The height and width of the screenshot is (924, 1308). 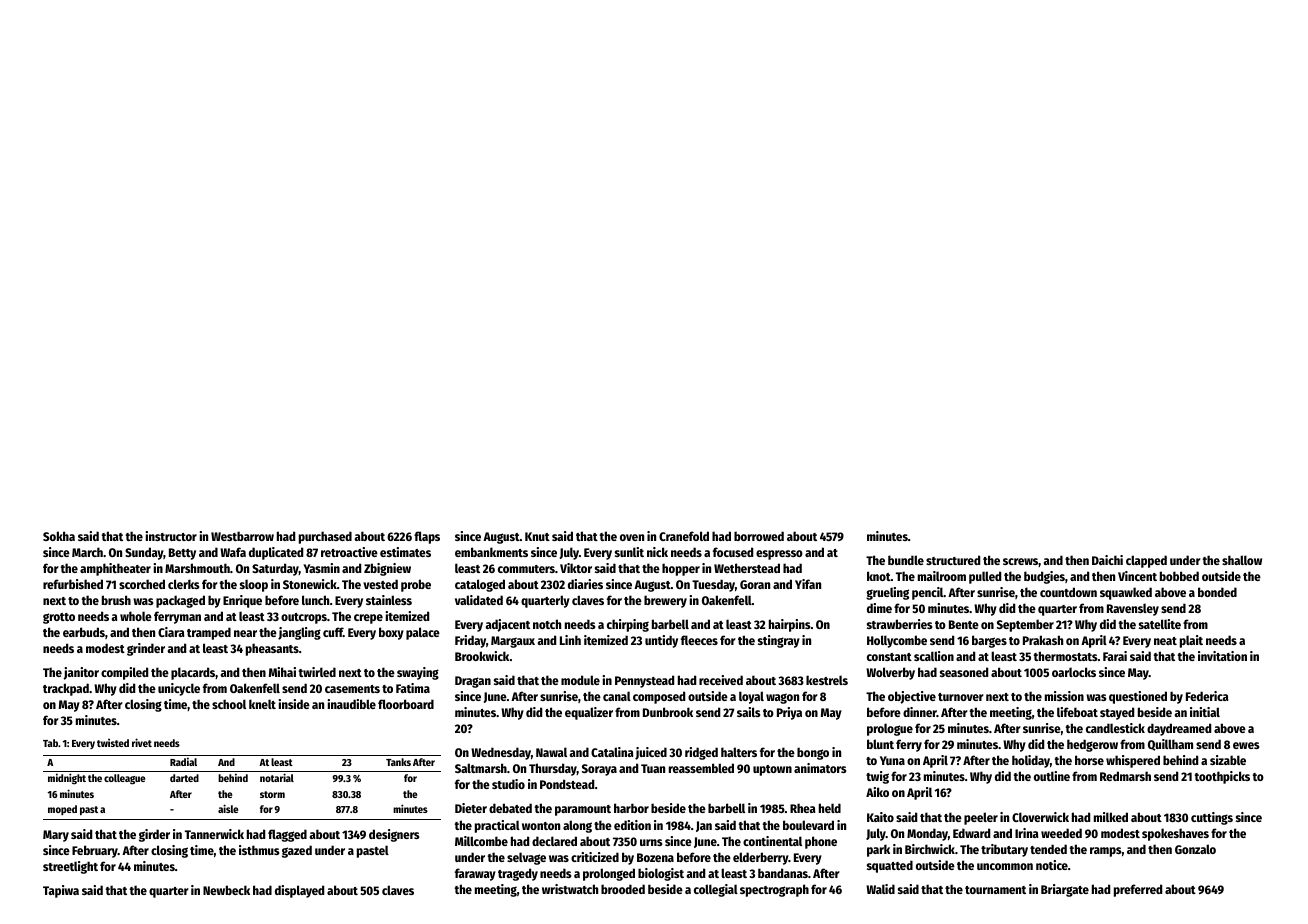 I want to click on gazed, so click(x=297, y=851).
